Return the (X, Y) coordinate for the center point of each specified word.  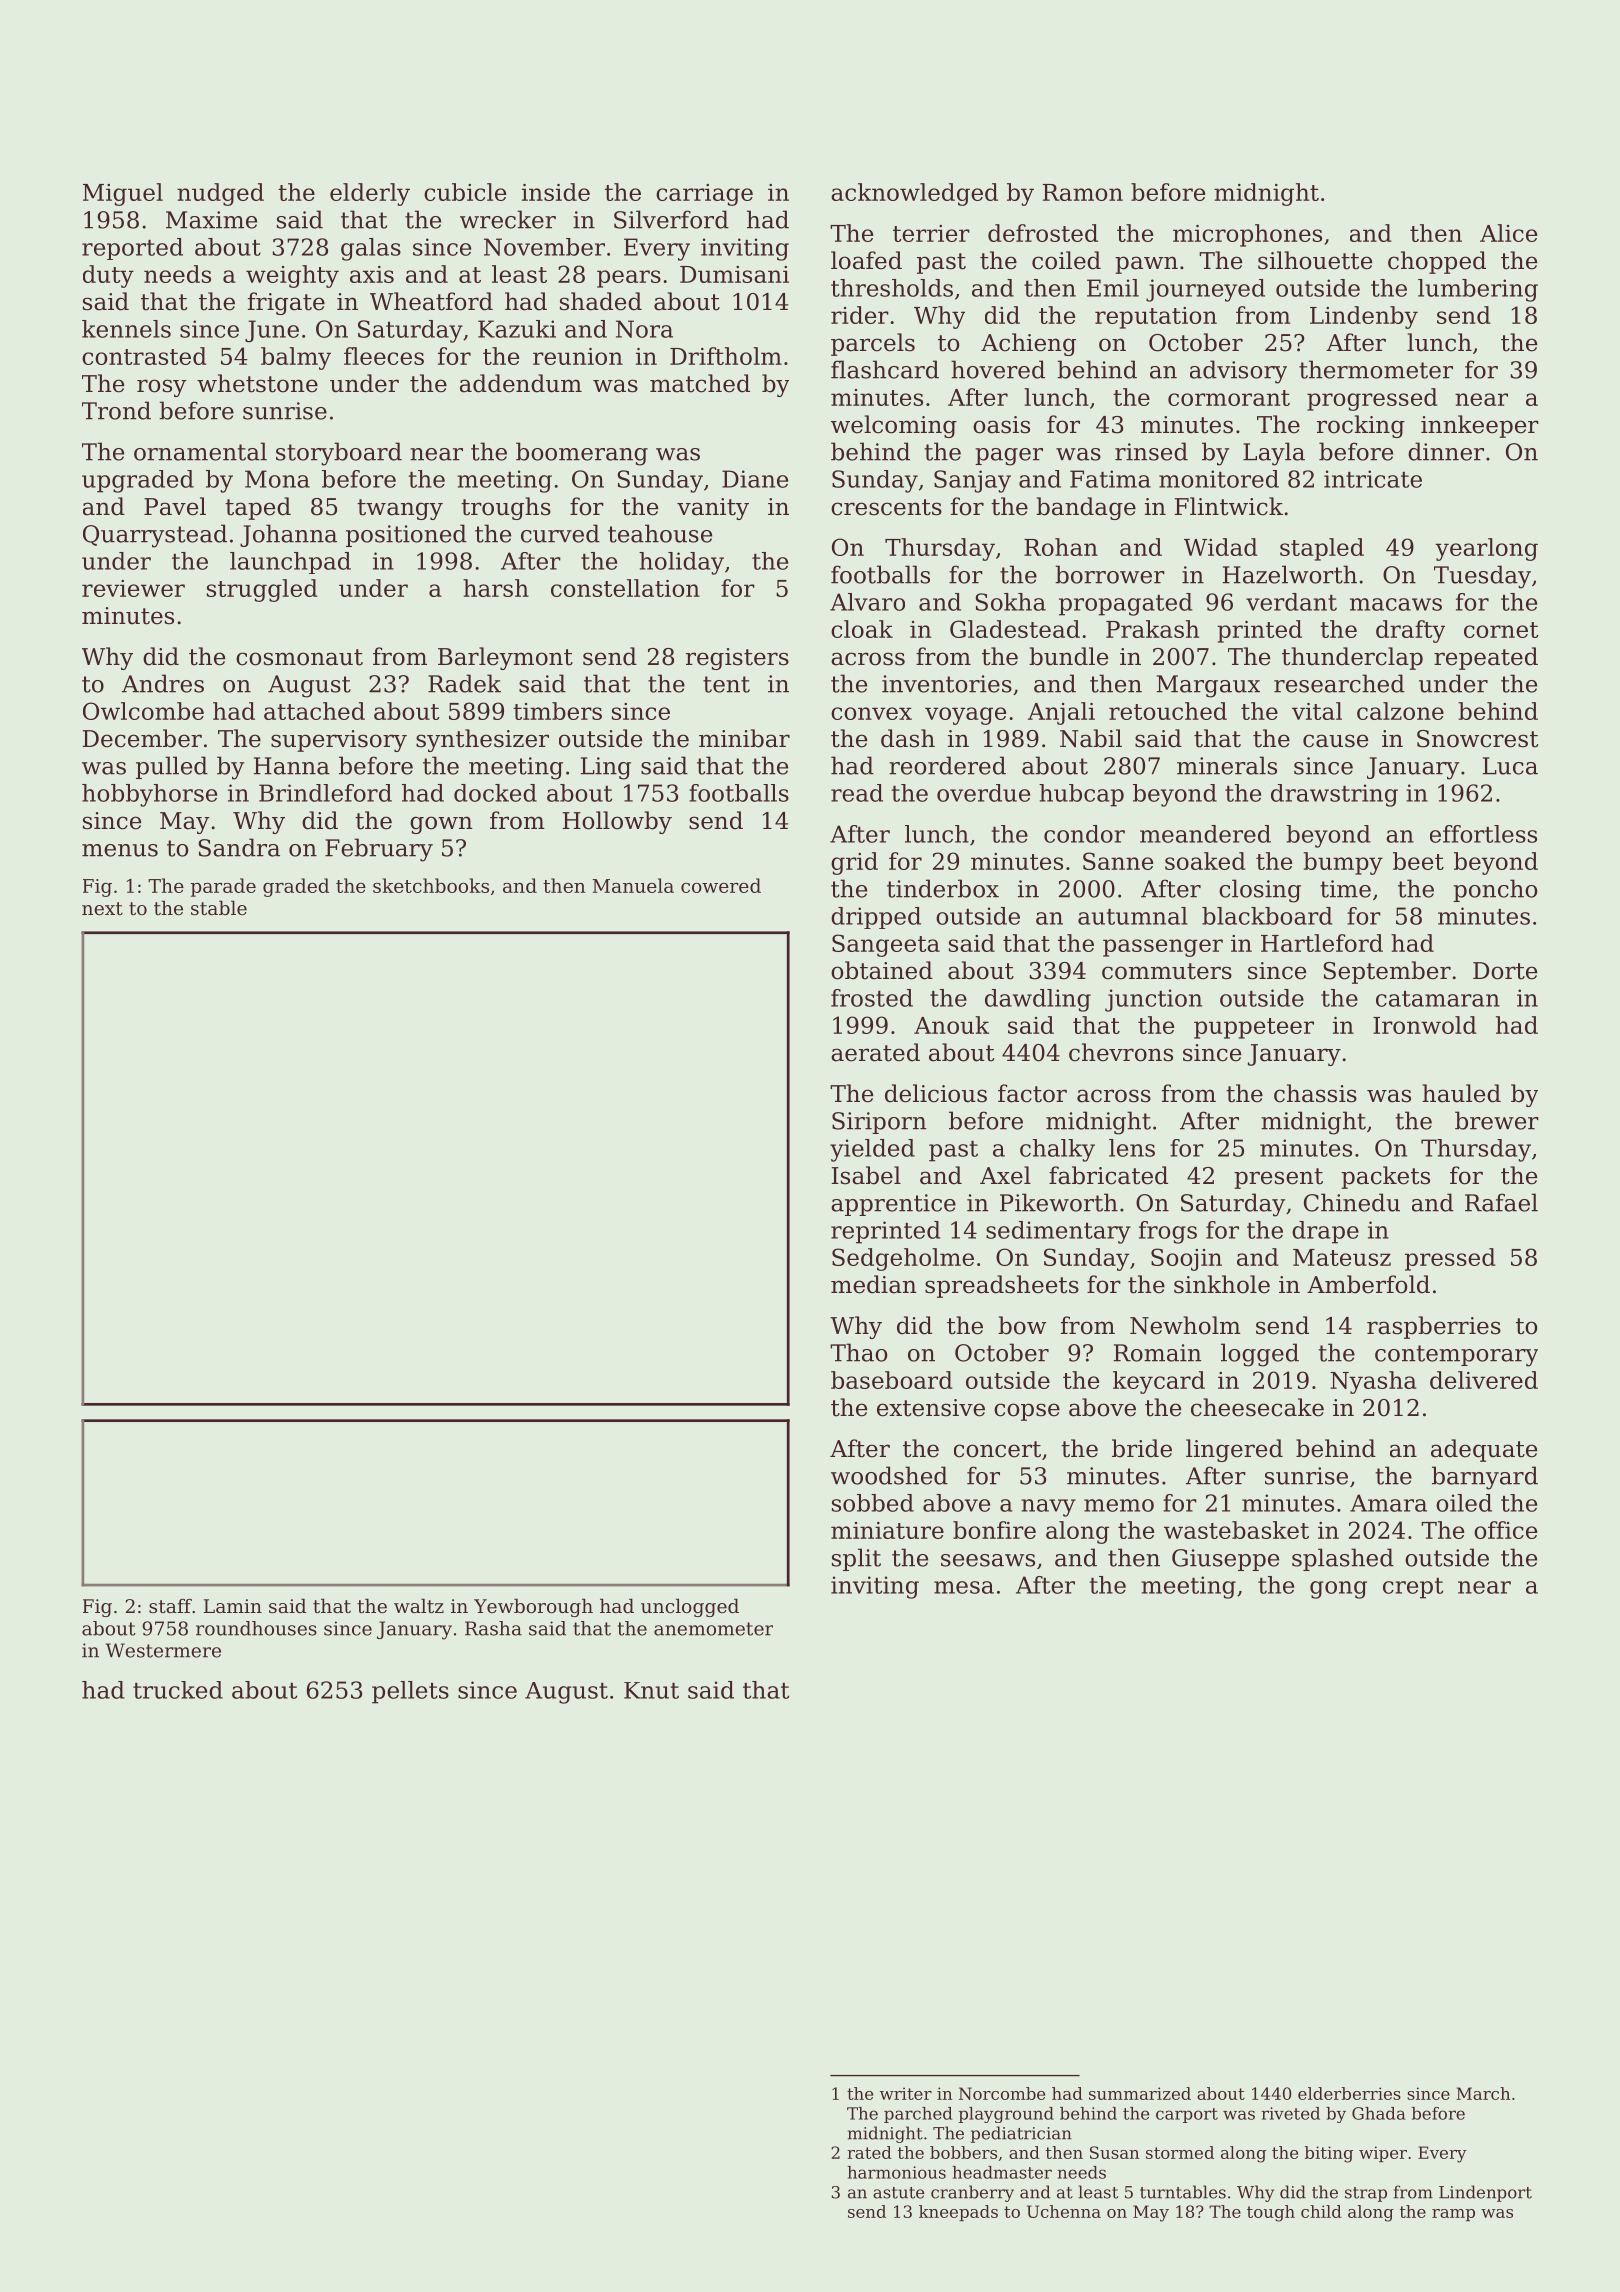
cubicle (465, 192)
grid (854, 863)
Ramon (1083, 192)
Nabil (1091, 738)
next (102, 908)
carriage (704, 195)
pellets (410, 1692)
